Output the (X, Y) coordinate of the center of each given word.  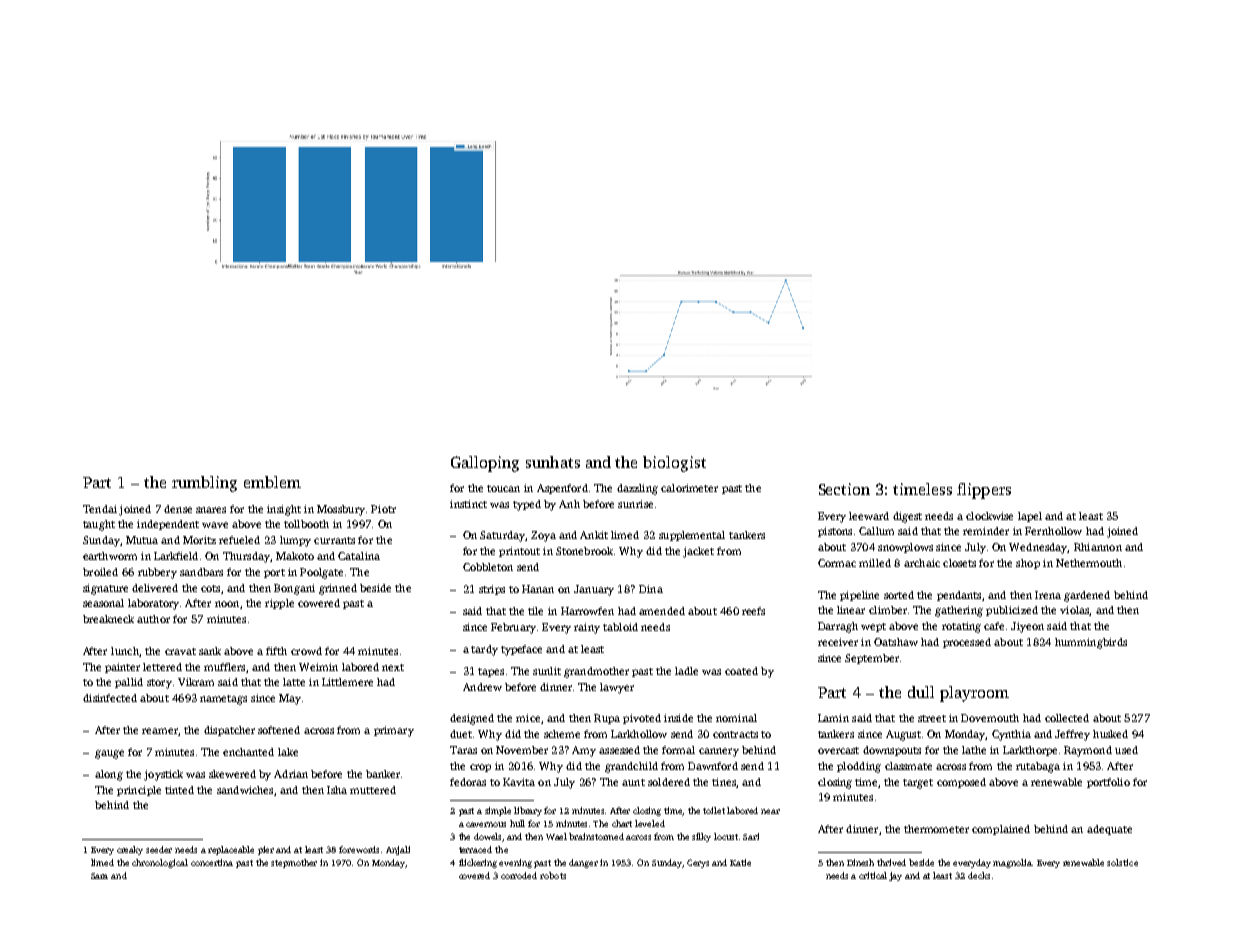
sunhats (553, 462)
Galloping (485, 464)
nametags (223, 700)
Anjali (398, 850)
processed (967, 643)
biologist (674, 464)
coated (741, 671)
